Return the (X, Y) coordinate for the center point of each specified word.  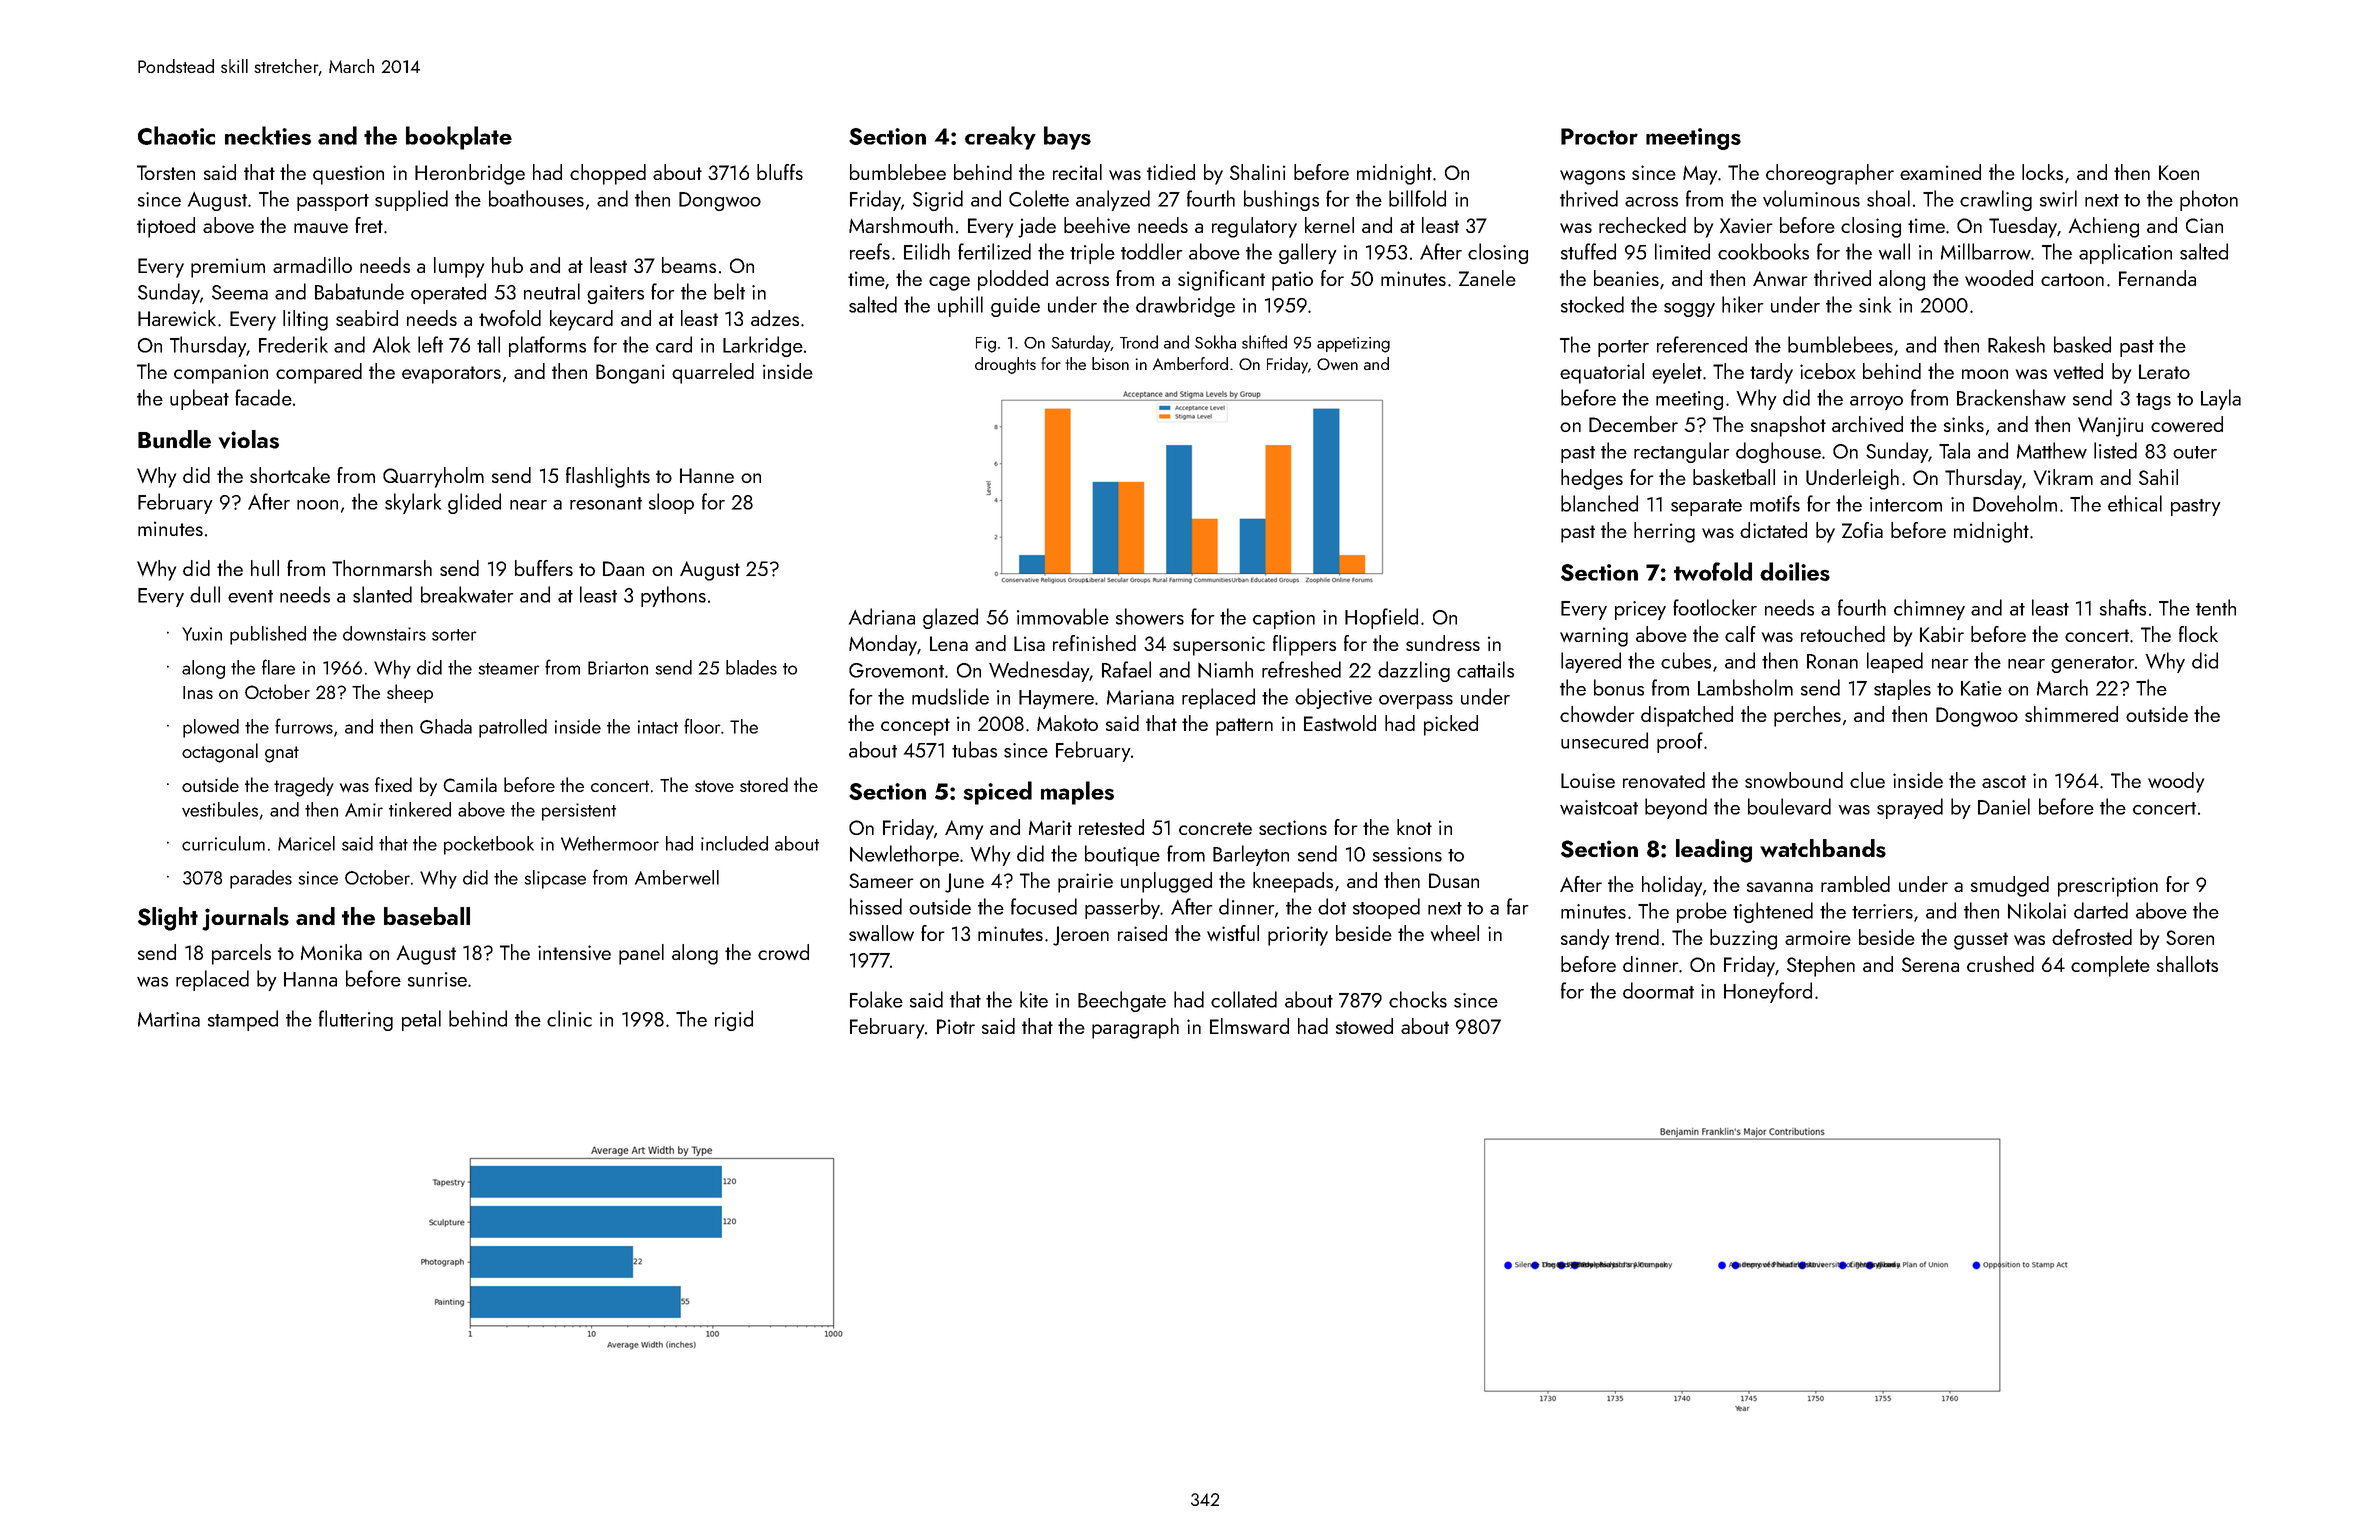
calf (1740, 634)
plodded (1013, 280)
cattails (1485, 669)
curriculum (223, 843)
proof (1680, 742)
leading (1714, 851)
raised (1142, 933)
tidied (1171, 172)
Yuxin (202, 634)
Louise (1588, 780)
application (2125, 253)
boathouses (536, 198)
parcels (241, 954)
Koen (2179, 172)
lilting (305, 320)
